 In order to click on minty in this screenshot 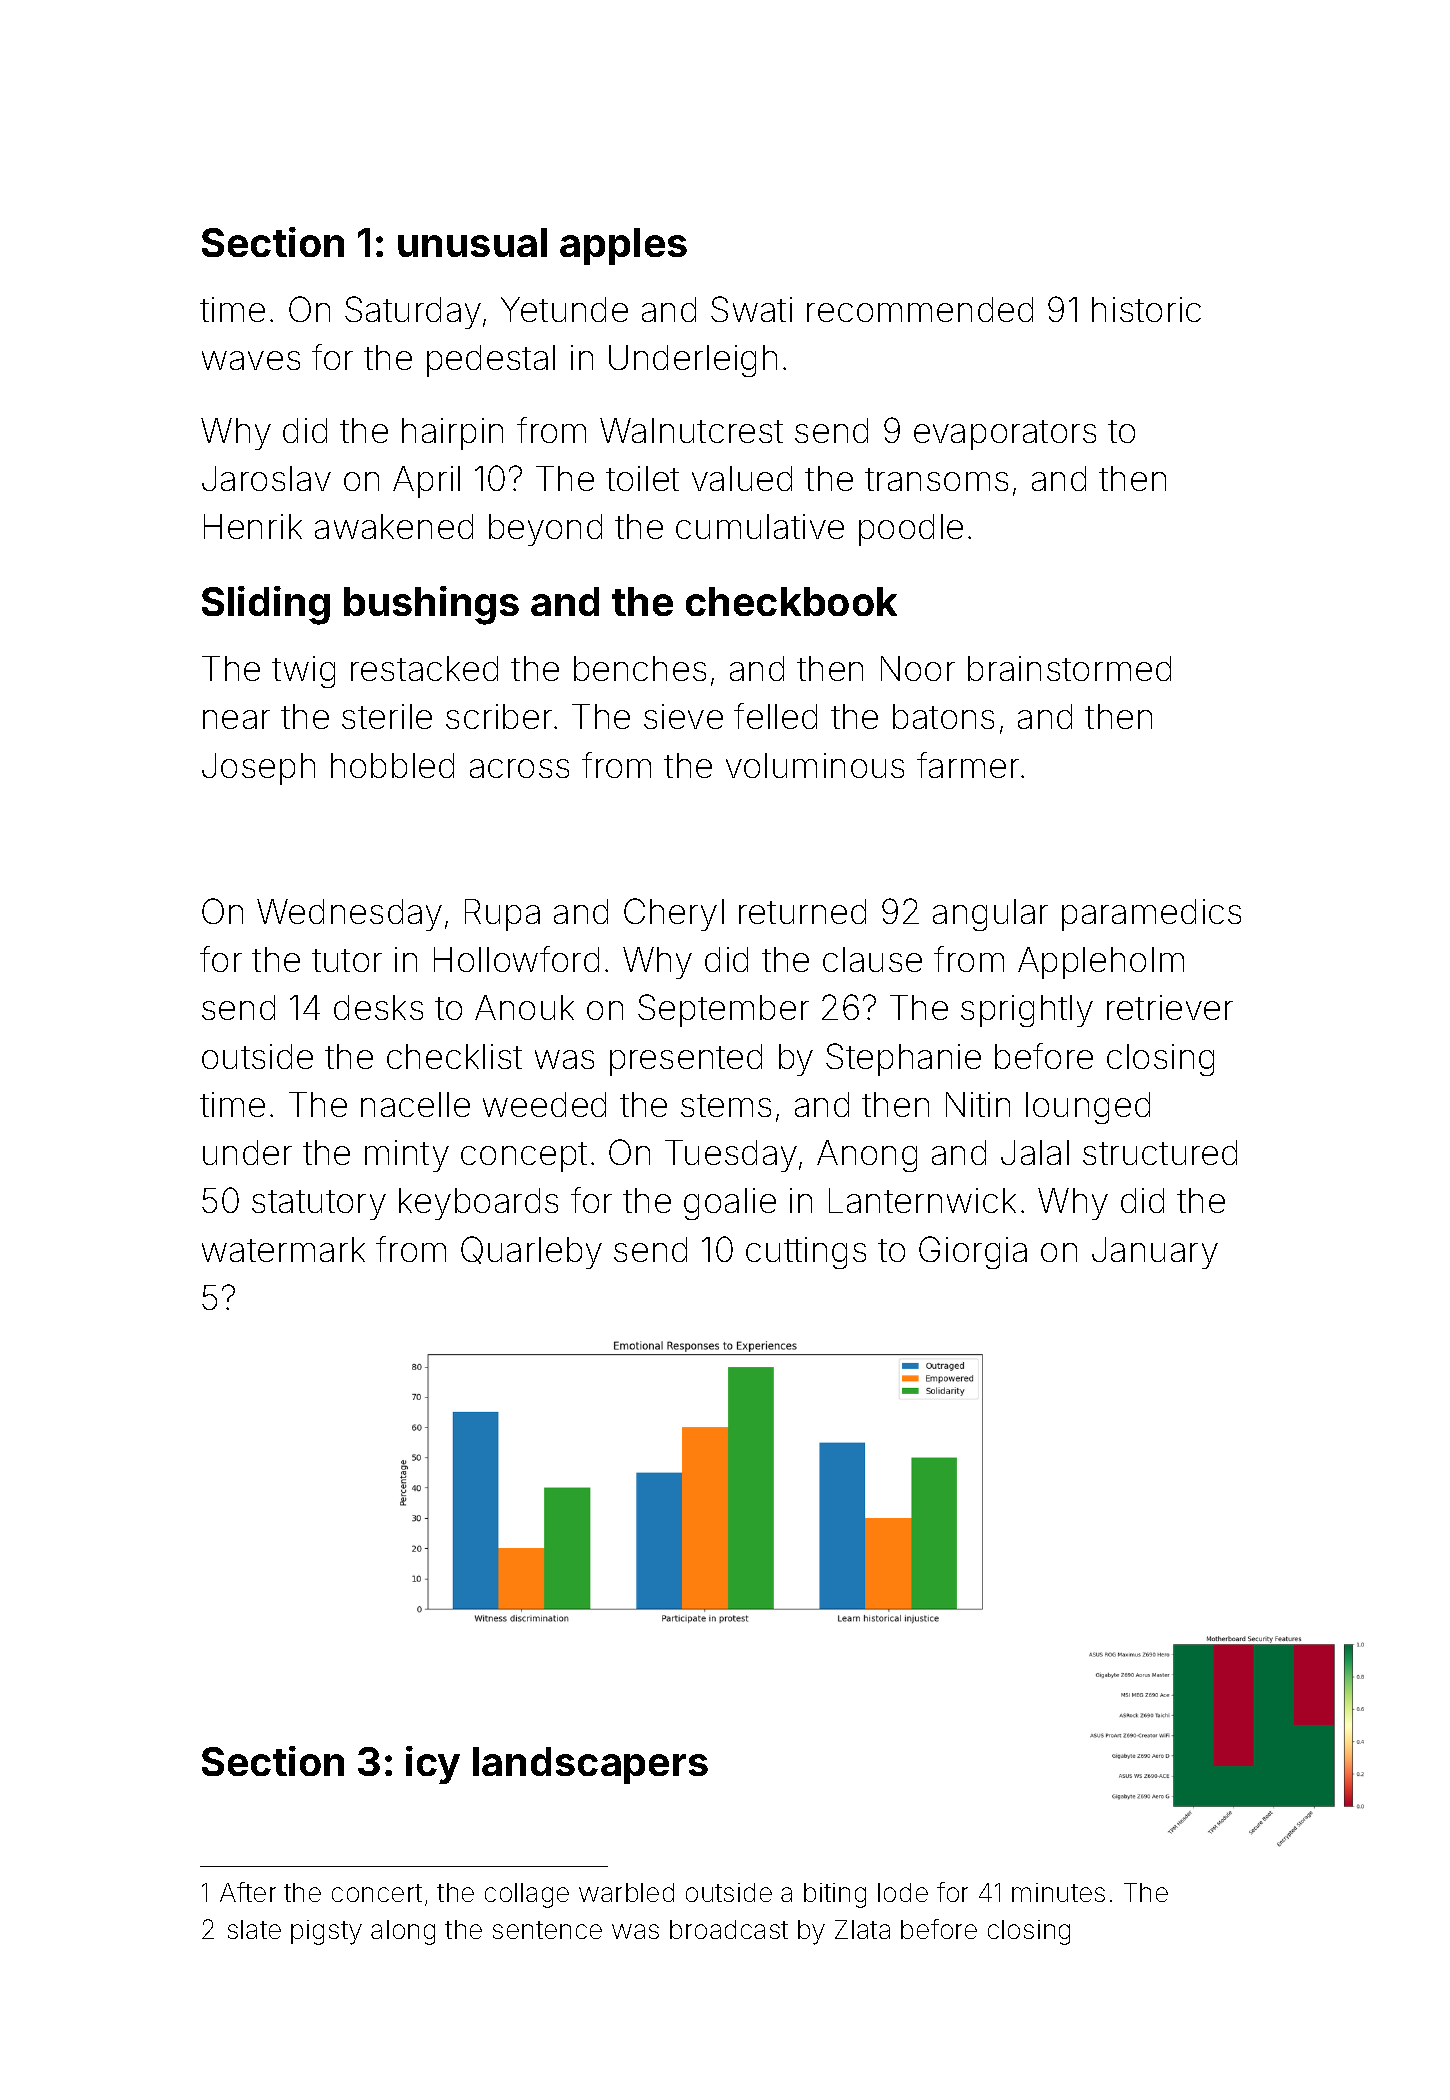, I will do `click(407, 1156)`.
